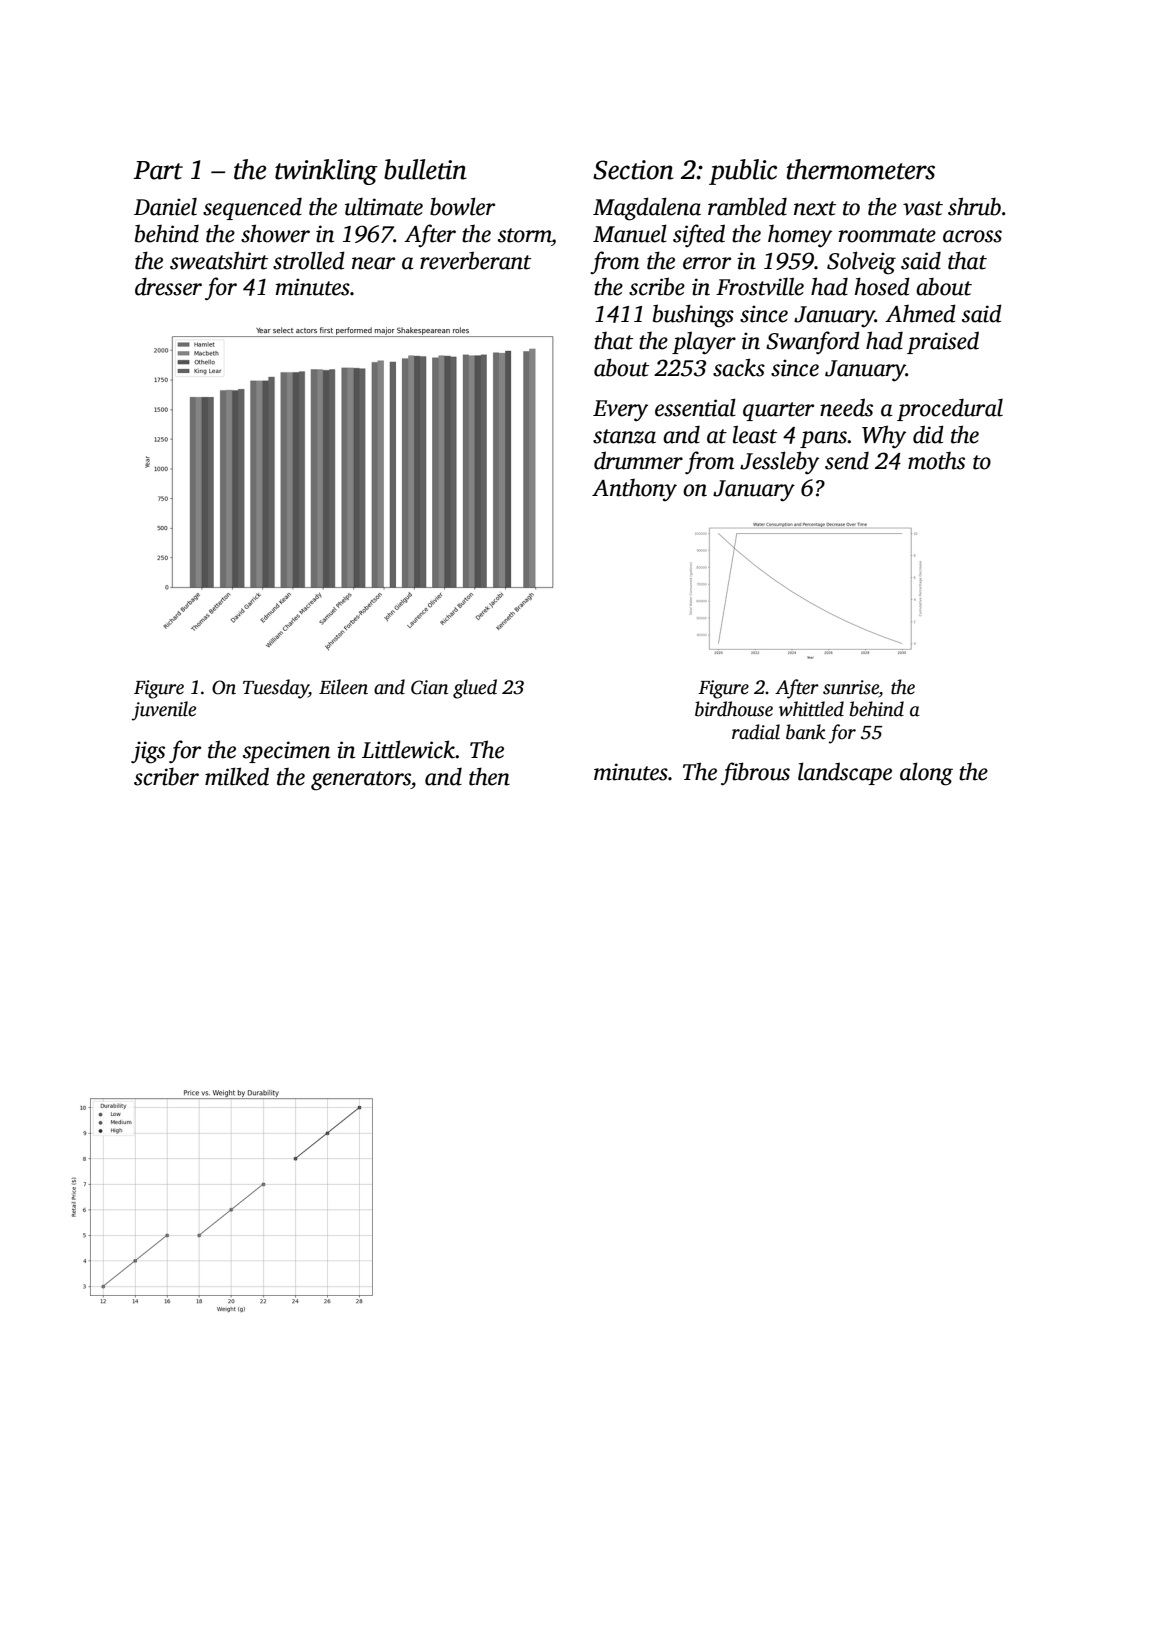 The width and height of the image is (1155, 1634). I want to click on Section, so click(633, 170).
